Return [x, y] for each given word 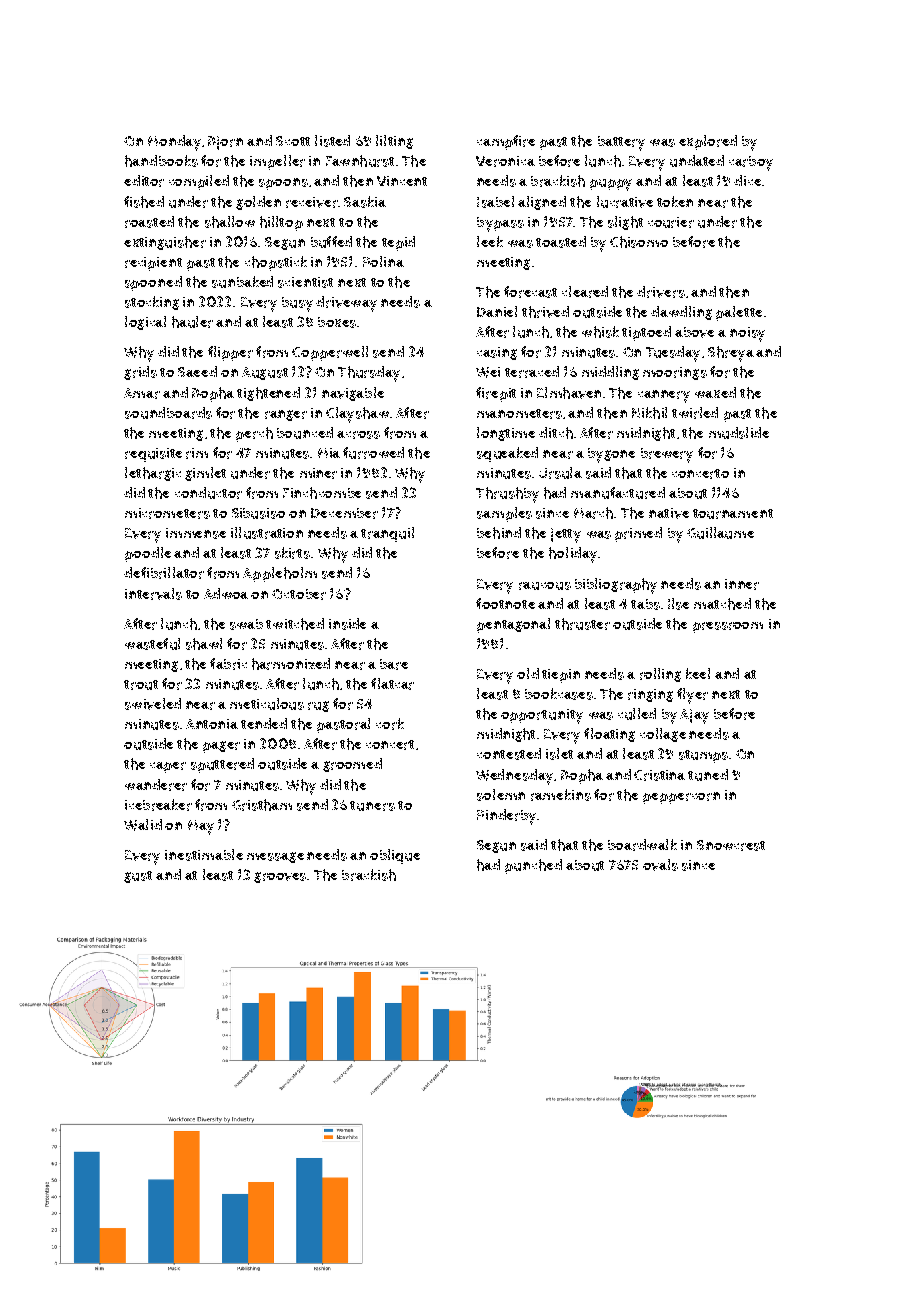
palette [739, 313]
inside [347, 624]
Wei [488, 372]
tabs [645, 604]
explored [708, 142]
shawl [204, 644]
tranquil [387, 534]
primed [638, 534]
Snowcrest [731, 845]
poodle [148, 554]
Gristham [262, 805]
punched [533, 866]
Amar [142, 393]
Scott [293, 141]
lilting [394, 142]
